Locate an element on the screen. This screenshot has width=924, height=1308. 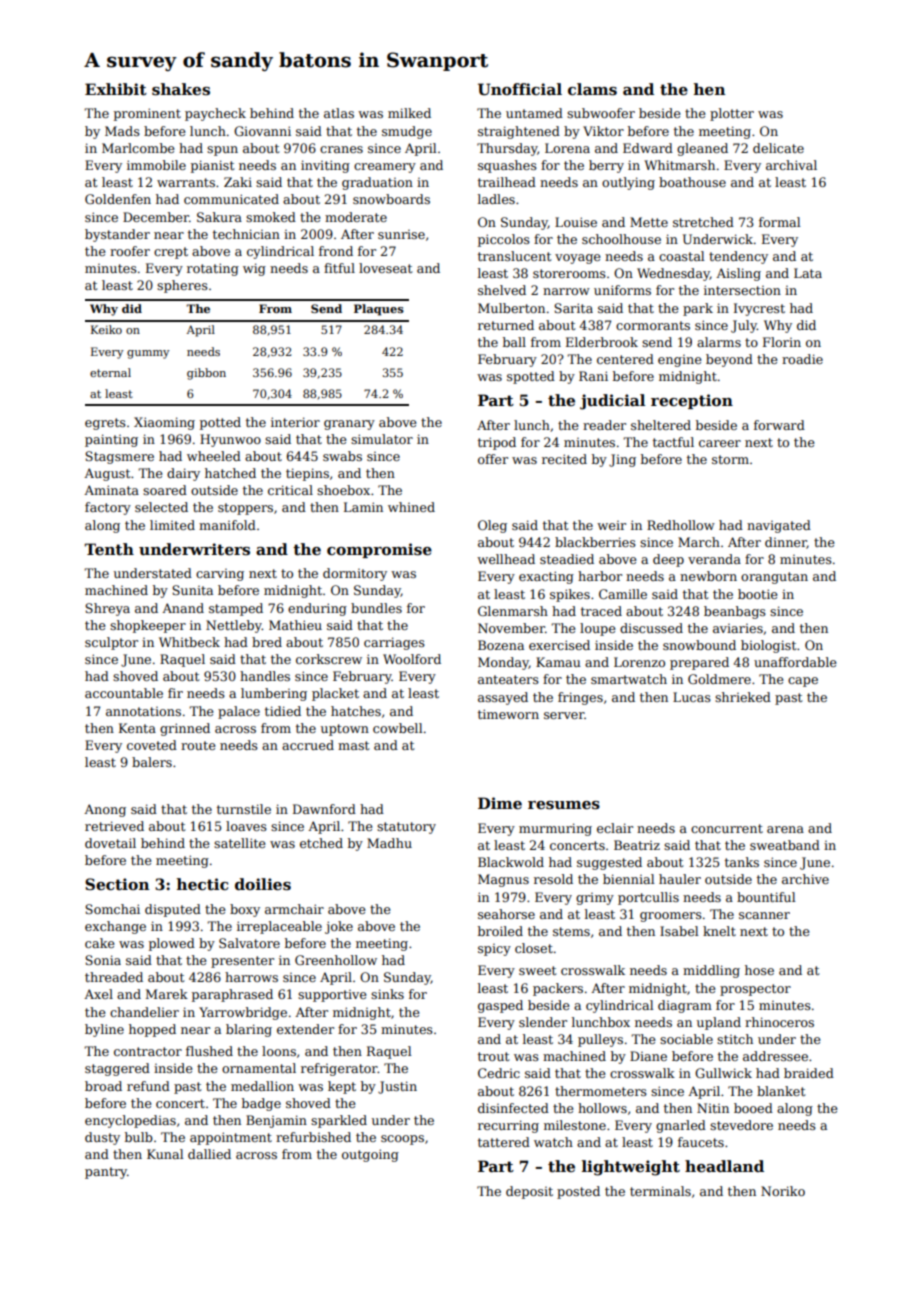
timeworn is located at coordinates (508, 714).
